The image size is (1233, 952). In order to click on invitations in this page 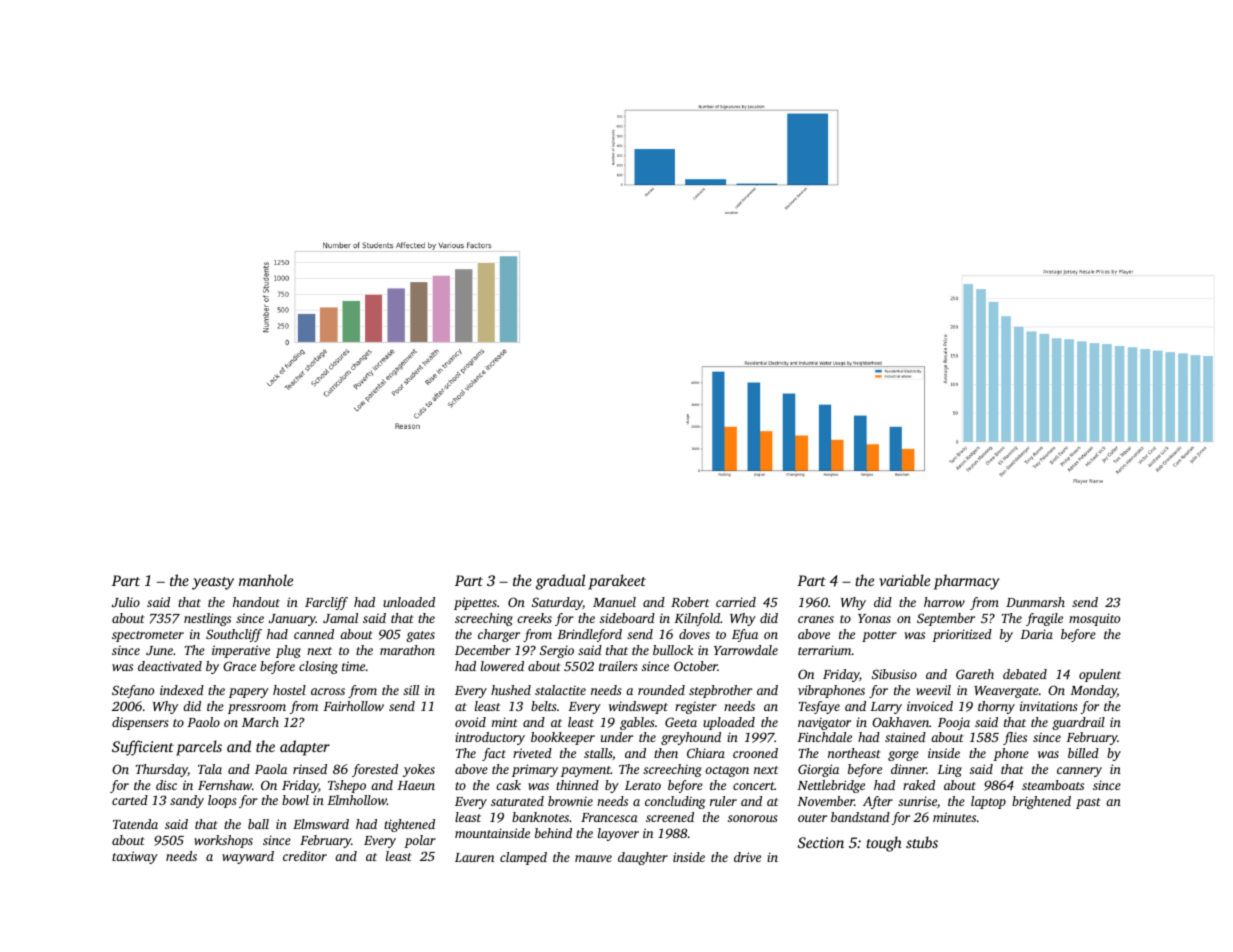, I will do `click(1049, 706)`.
